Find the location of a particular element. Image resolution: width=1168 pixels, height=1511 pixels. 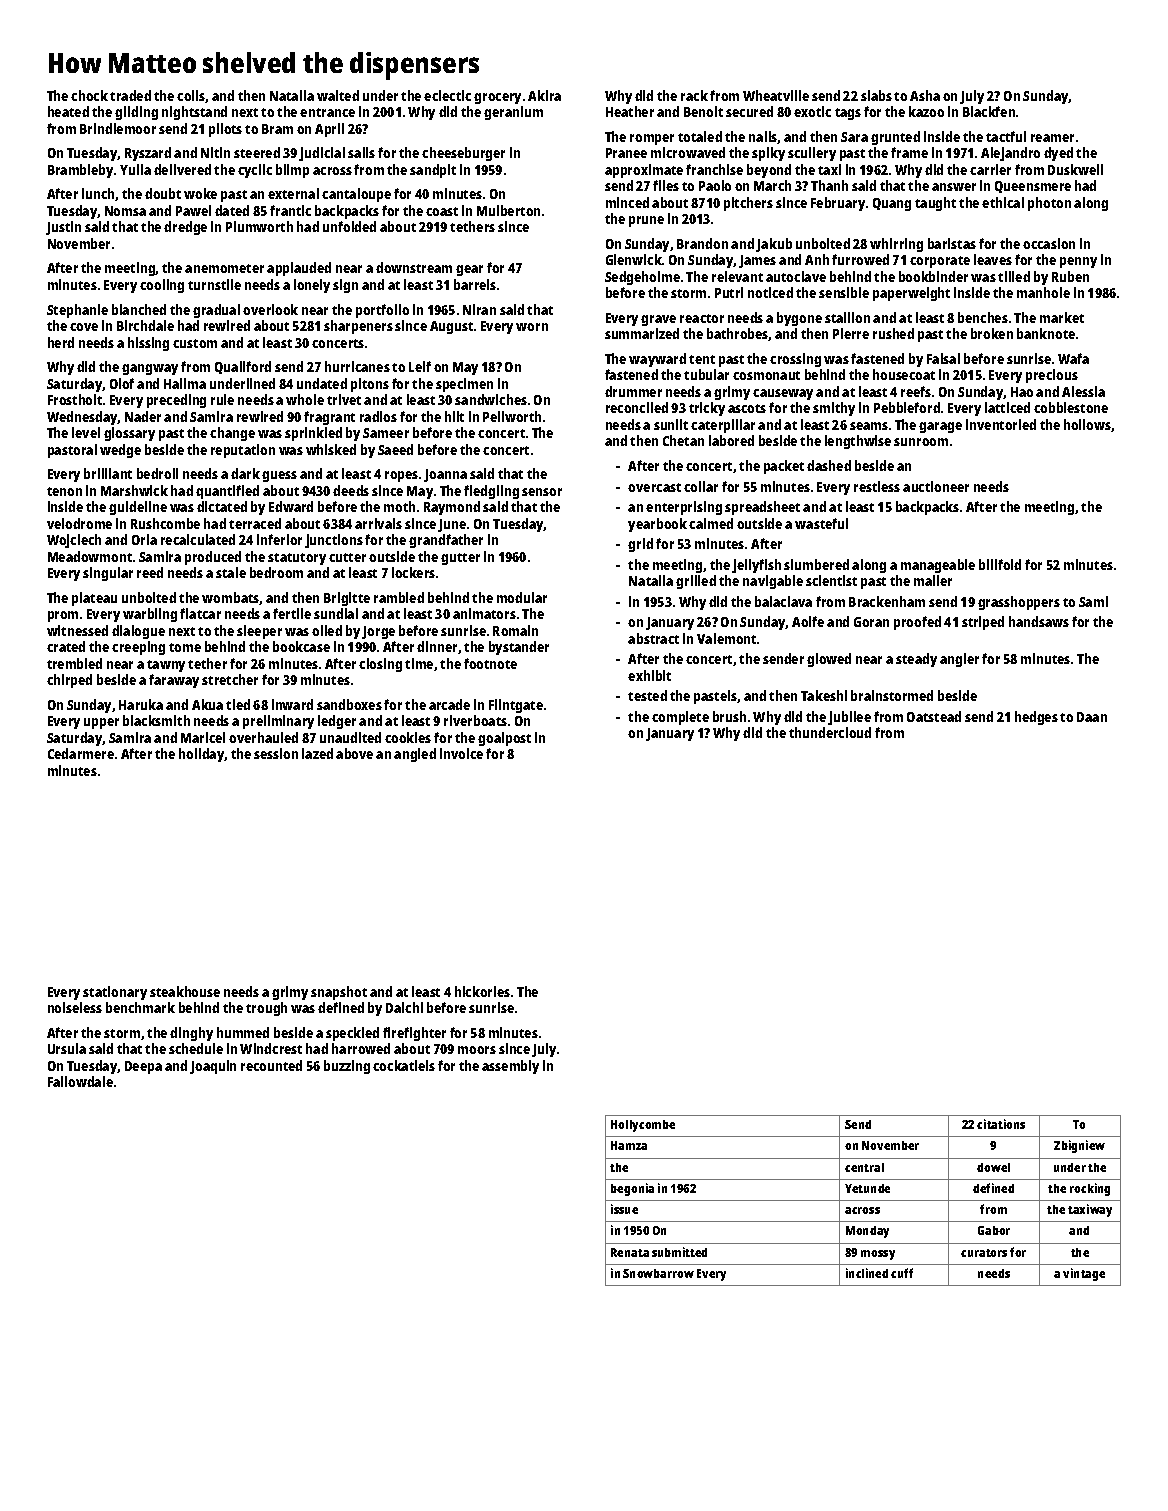

Sara is located at coordinates (854, 137).
